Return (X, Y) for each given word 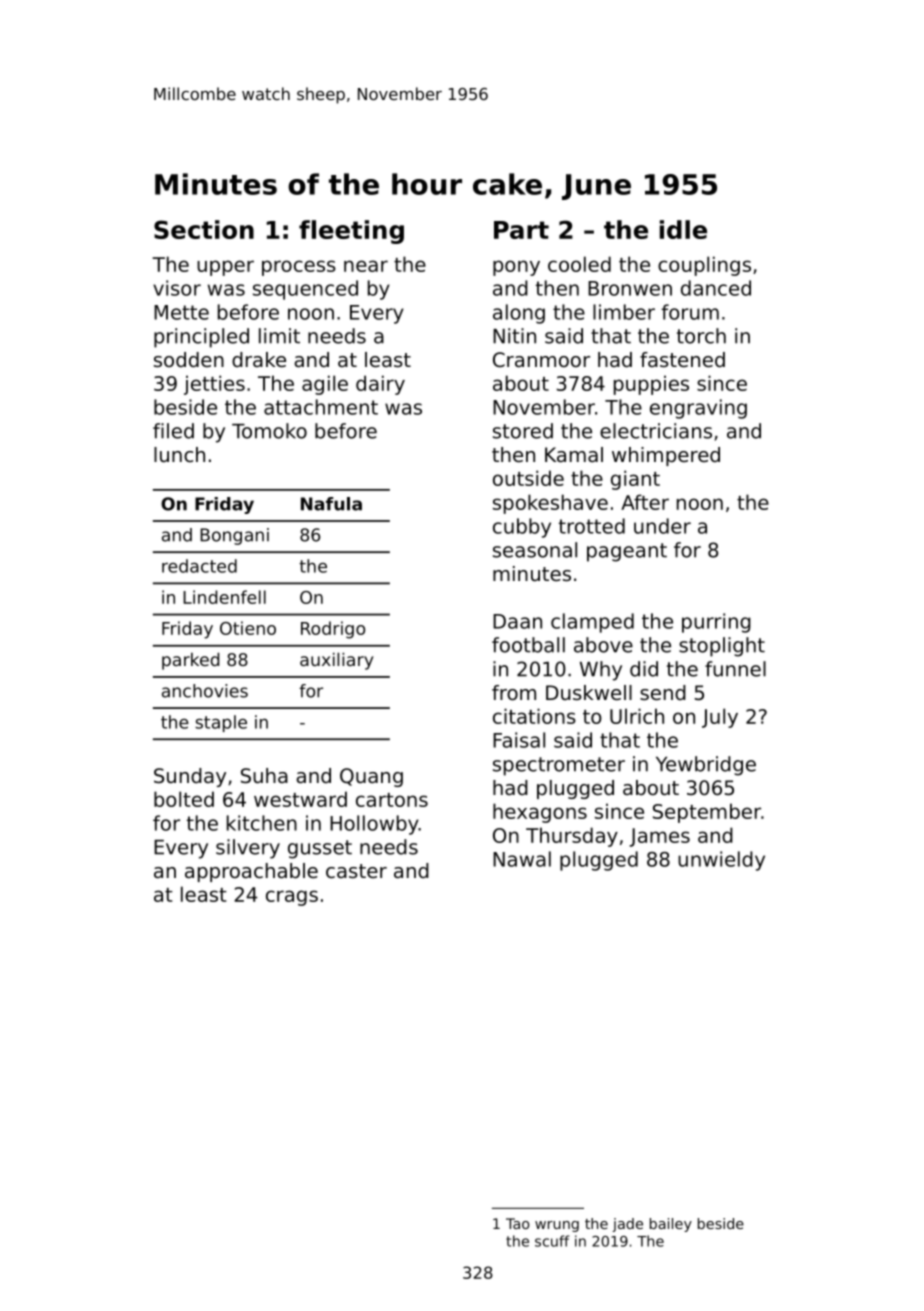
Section (204, 229)
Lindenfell (224, 597)
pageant (627, 552)
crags (292, 898)
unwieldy (721, 861)
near (366, 266)
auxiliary (336, 661)
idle (683, 229)
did (644, 669)
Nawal (522, 859)
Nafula (331, 504)
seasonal (535, 550)
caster (356, 871)
